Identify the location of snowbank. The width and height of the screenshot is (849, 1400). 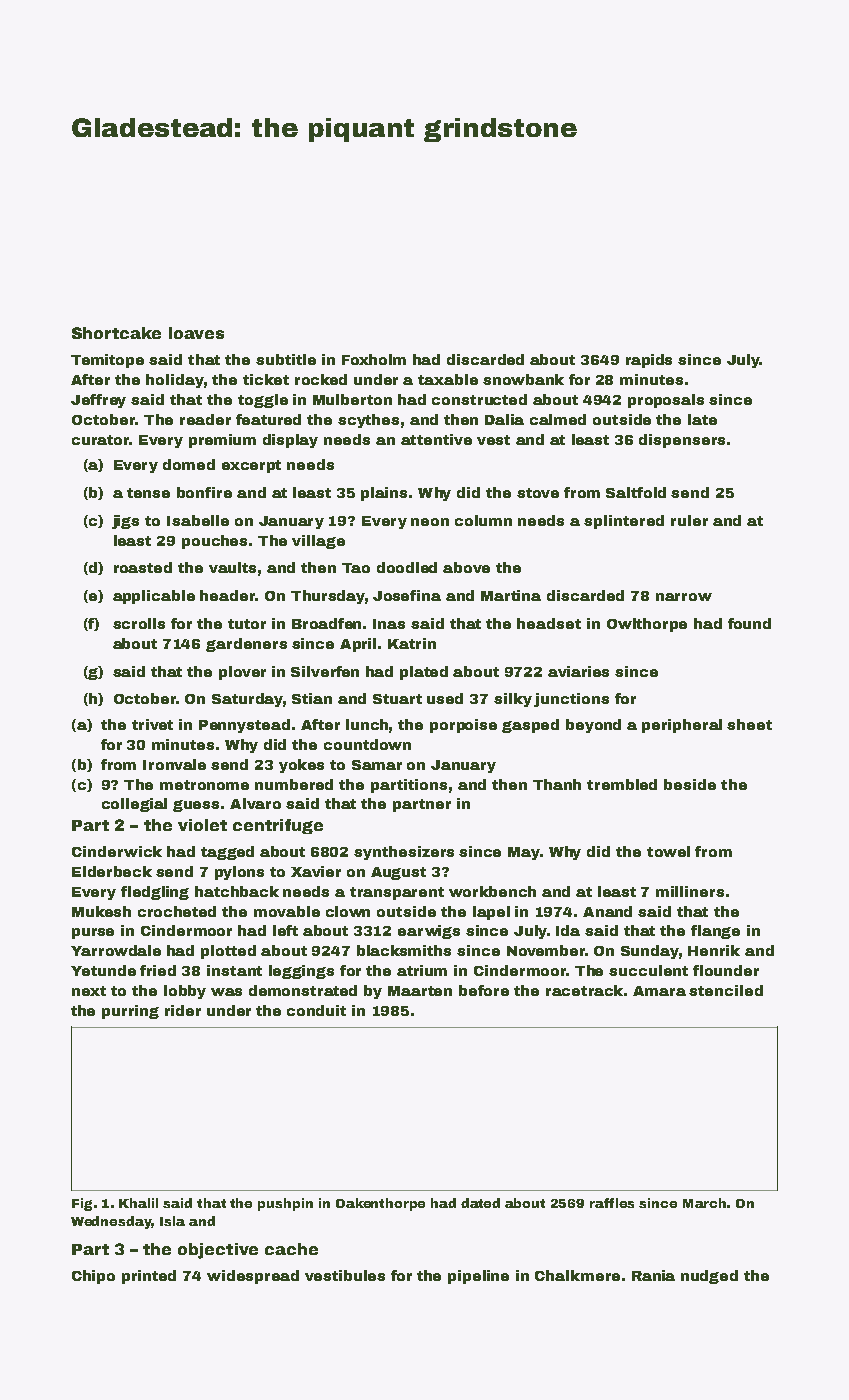
(523, 379).
